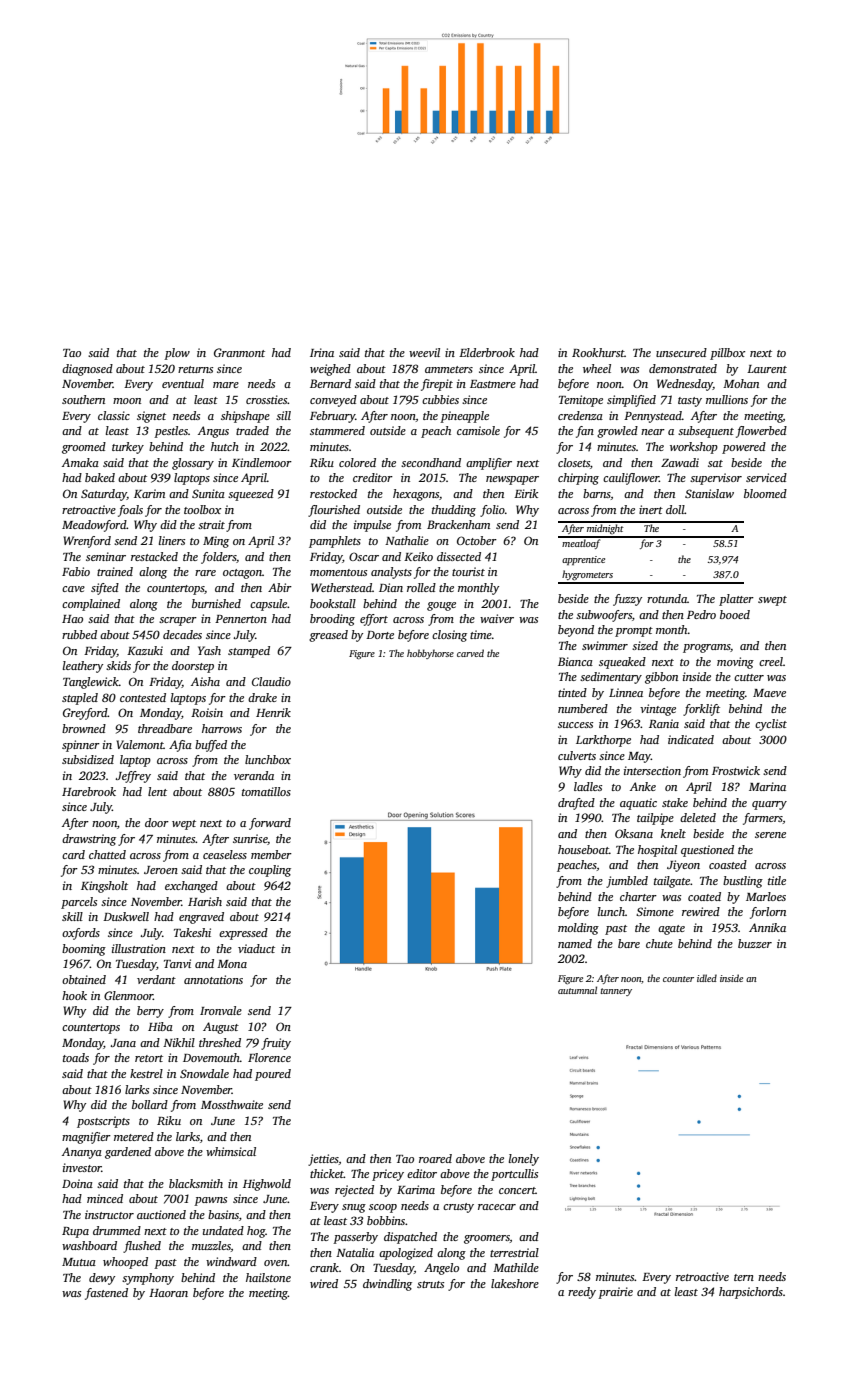 This document has width=849, height=1400. Describe the element at coordinates (577, 990) in the document. I see `autumnal` at that location.
